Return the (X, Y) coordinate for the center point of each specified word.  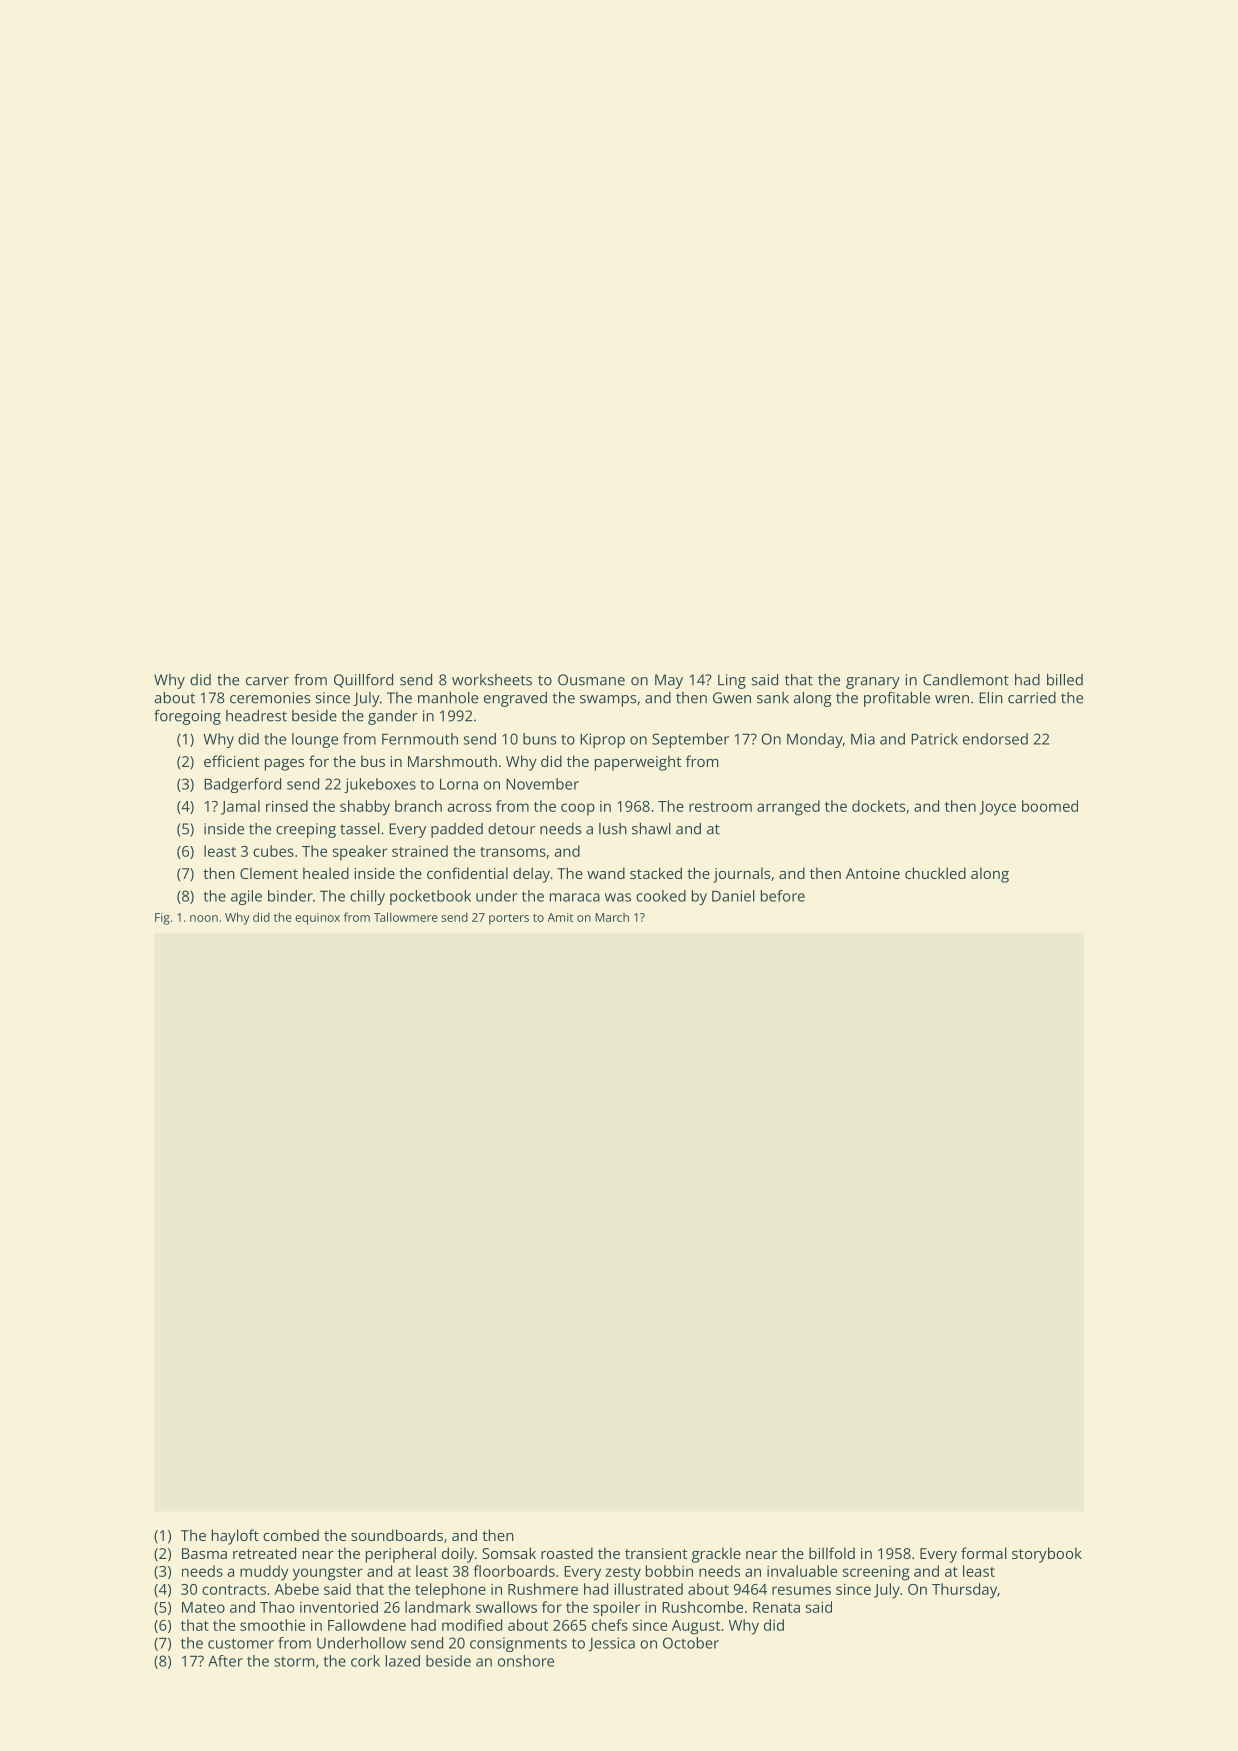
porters (509, 919)
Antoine (873, 873)
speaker (360, 853)
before (783, 896)
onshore (526, 1661)
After (225, 1661)
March (612, 917)
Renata (776, 1607)
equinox (317, 919)
